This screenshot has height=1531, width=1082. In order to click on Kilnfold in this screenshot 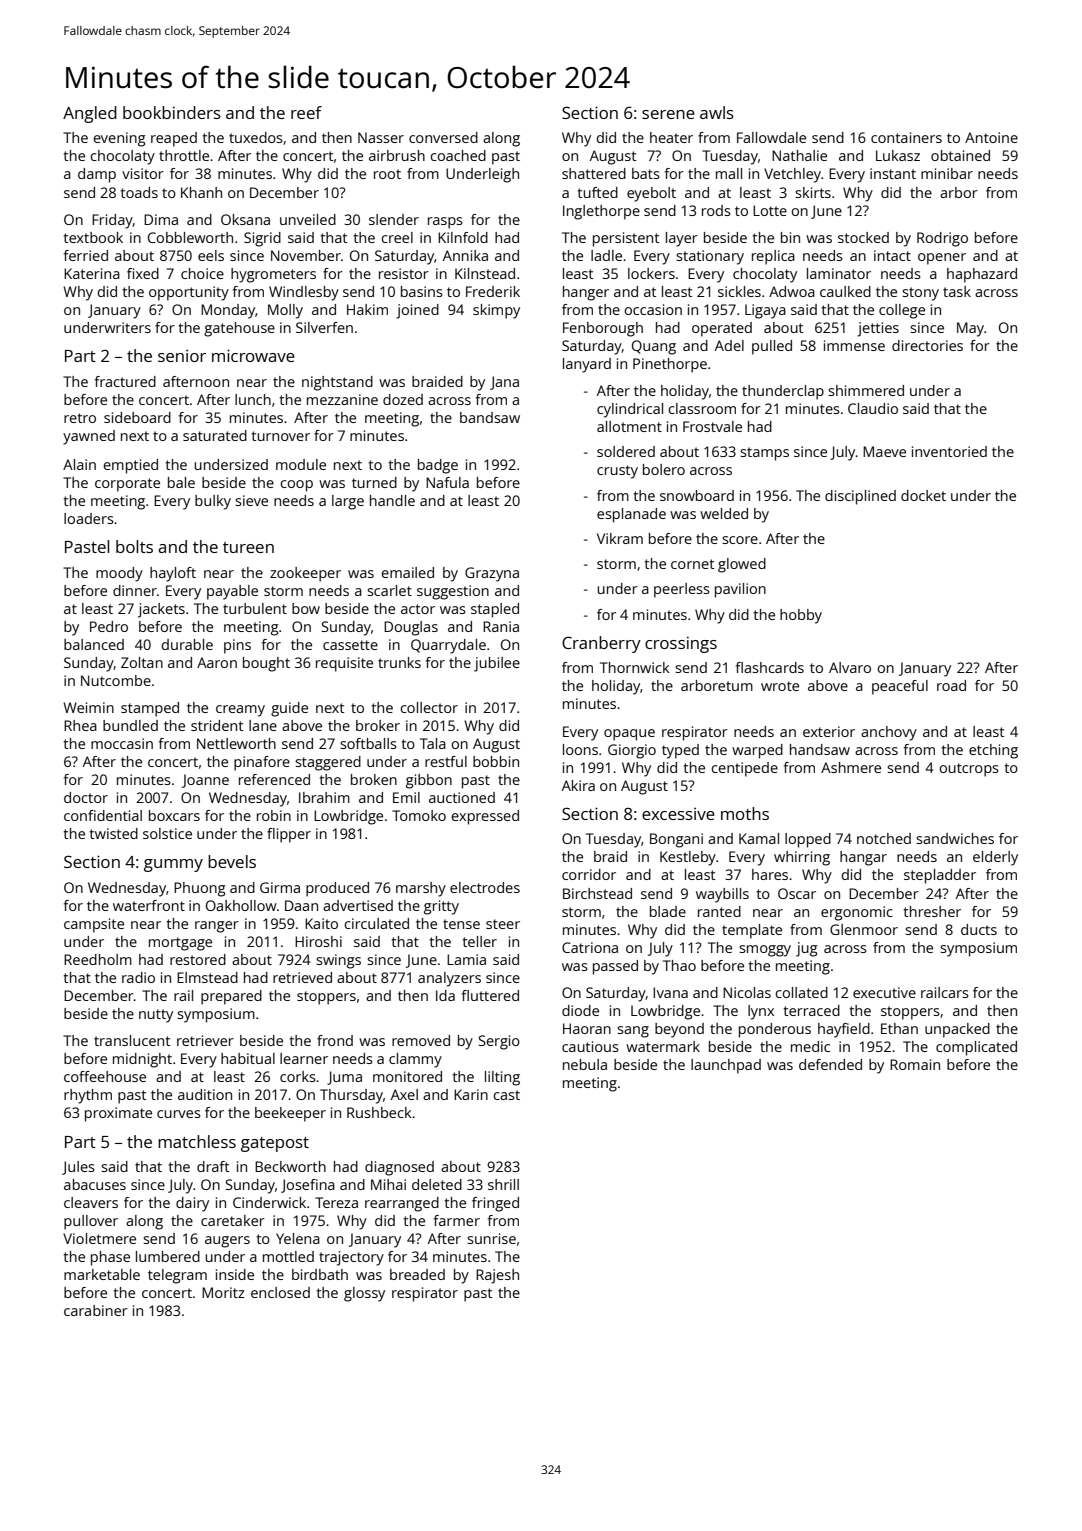, I will do `click(463, 237)`.
